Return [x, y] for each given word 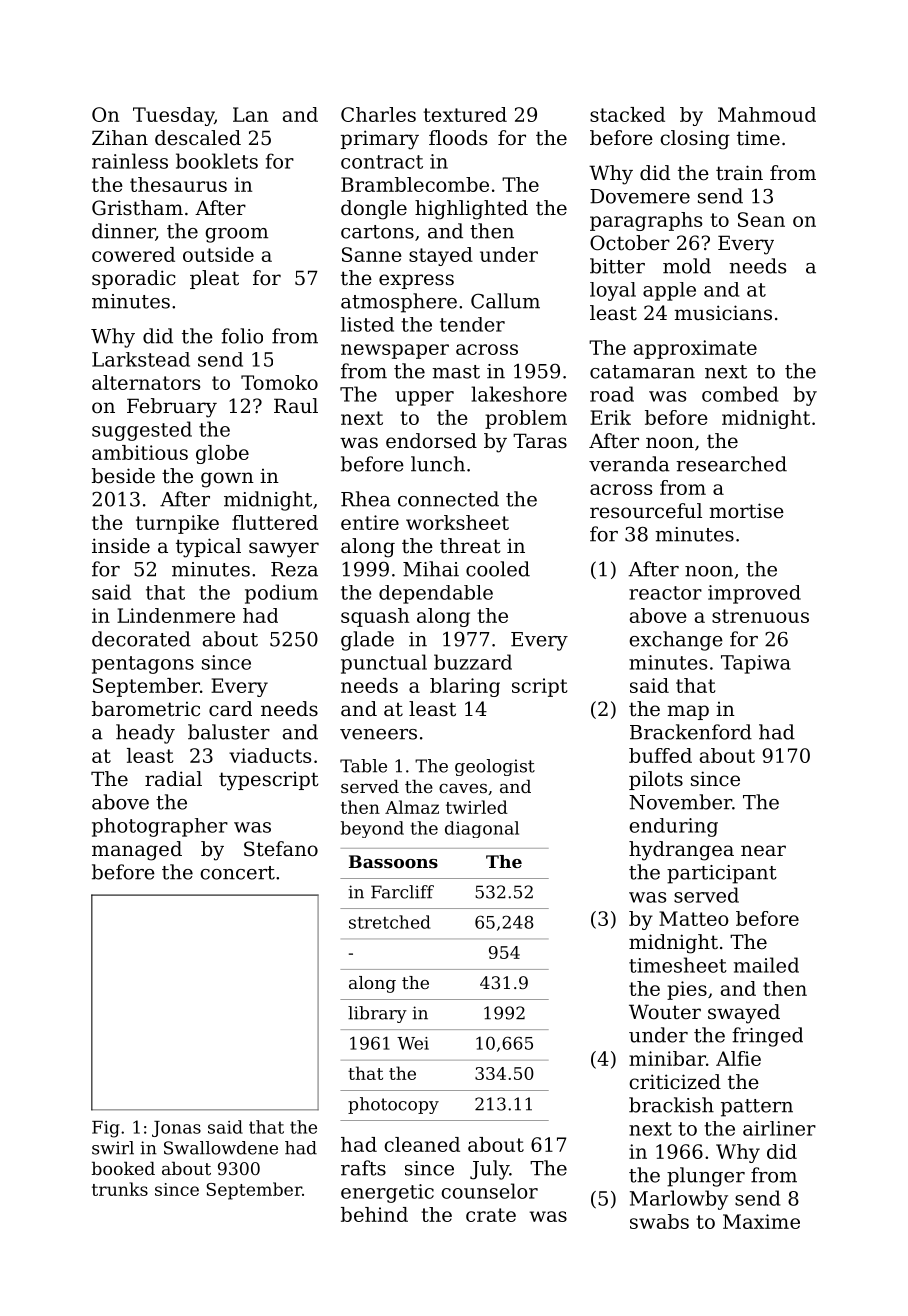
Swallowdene [221, 1148]
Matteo [694, 918]
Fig [106, 1129]
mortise [746, 511]
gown [227, 480]
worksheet [457, 522]
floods [458, 138]
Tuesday [173, 116]
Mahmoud [767, 114]
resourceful [646, 511]
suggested [142, 431]
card [230, 709]
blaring [465, 687]
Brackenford [691, 732]
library [377, 1014]
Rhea [366, 499]
